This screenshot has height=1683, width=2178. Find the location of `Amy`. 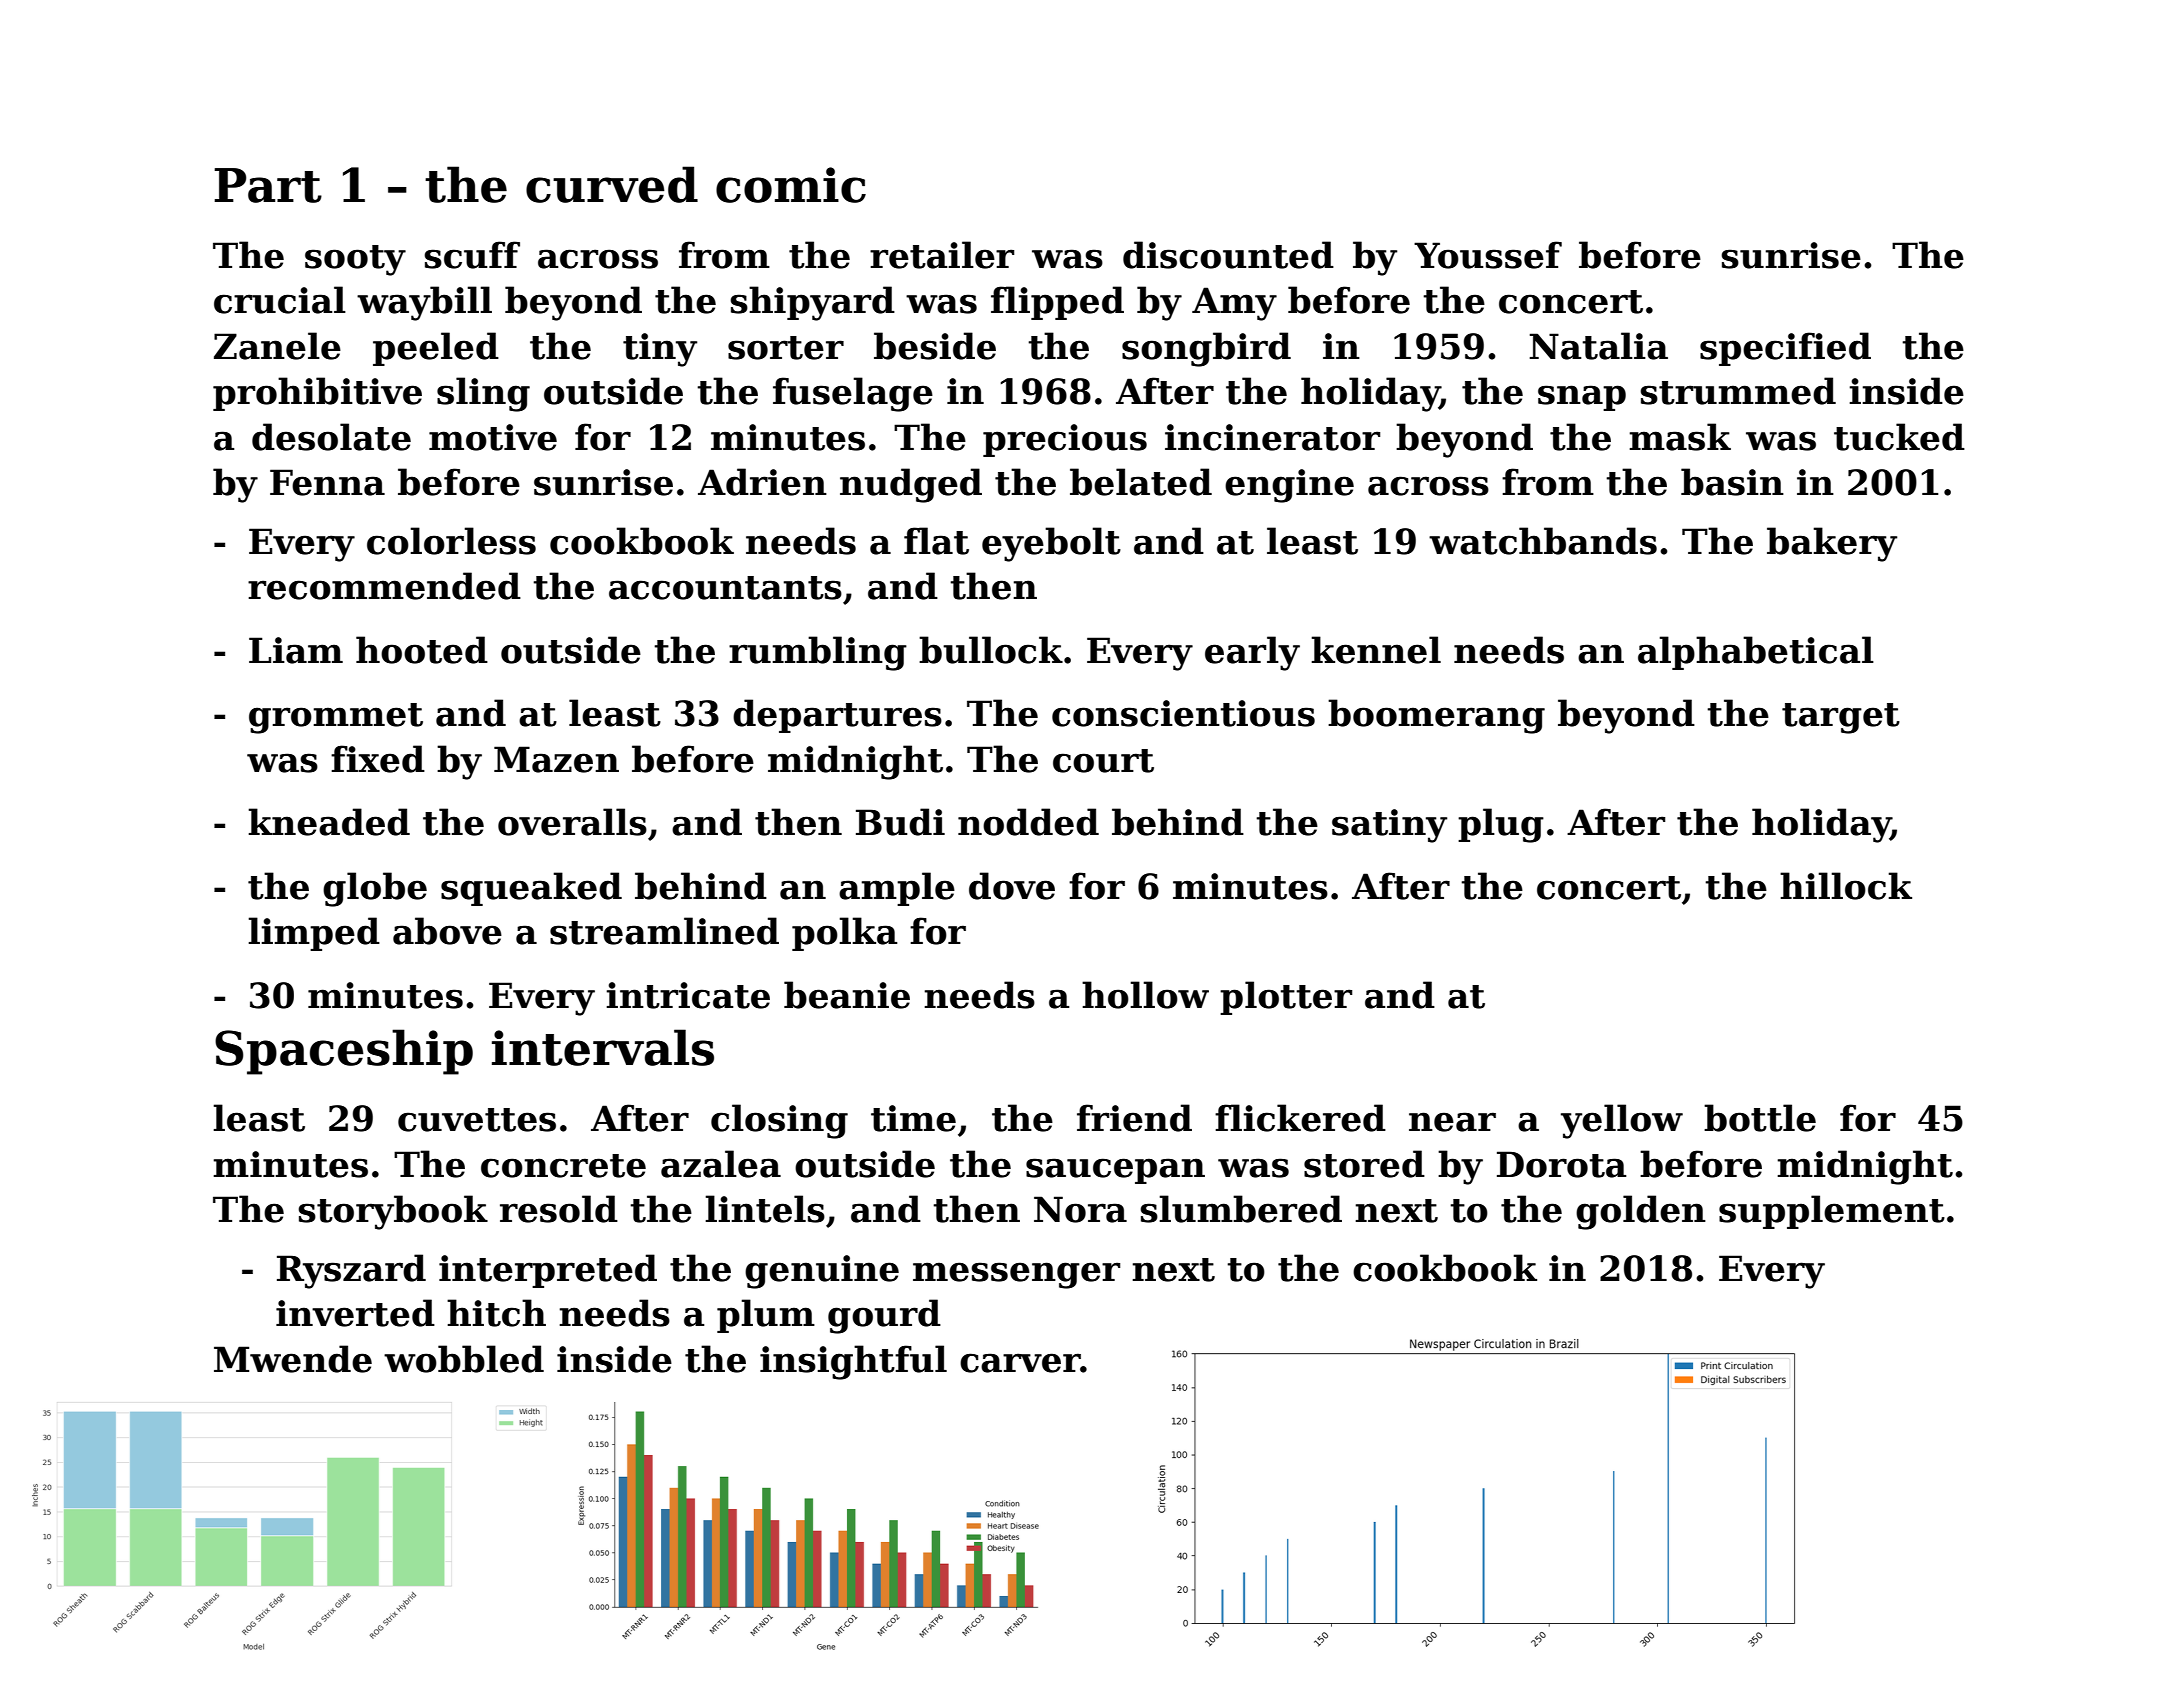

Amy is located at coordinates (1234, 304).
